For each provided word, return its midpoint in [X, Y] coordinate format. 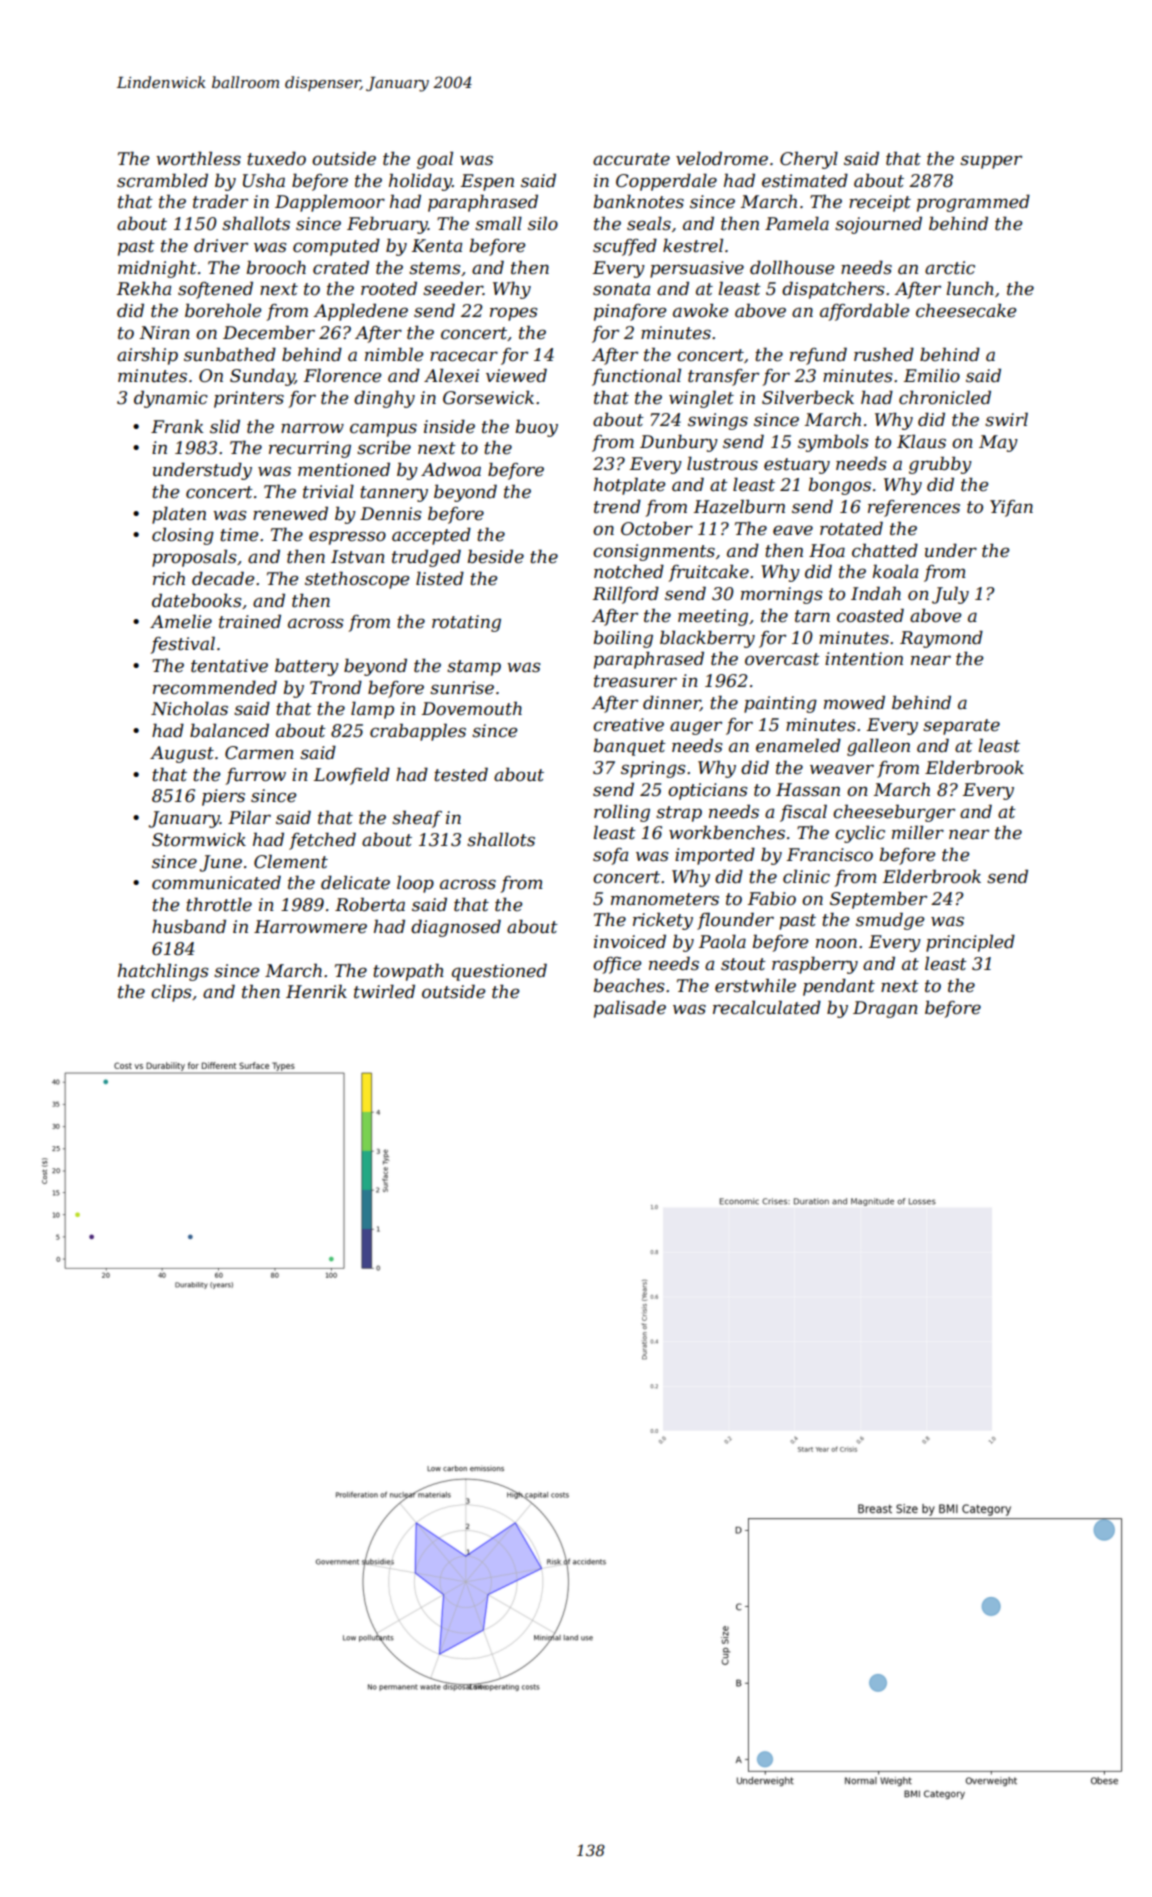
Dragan [885, 1009]
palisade [630, 1009]
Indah [876, 593]
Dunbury [679, 443]
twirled [384, 991]
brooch [276, 267]
